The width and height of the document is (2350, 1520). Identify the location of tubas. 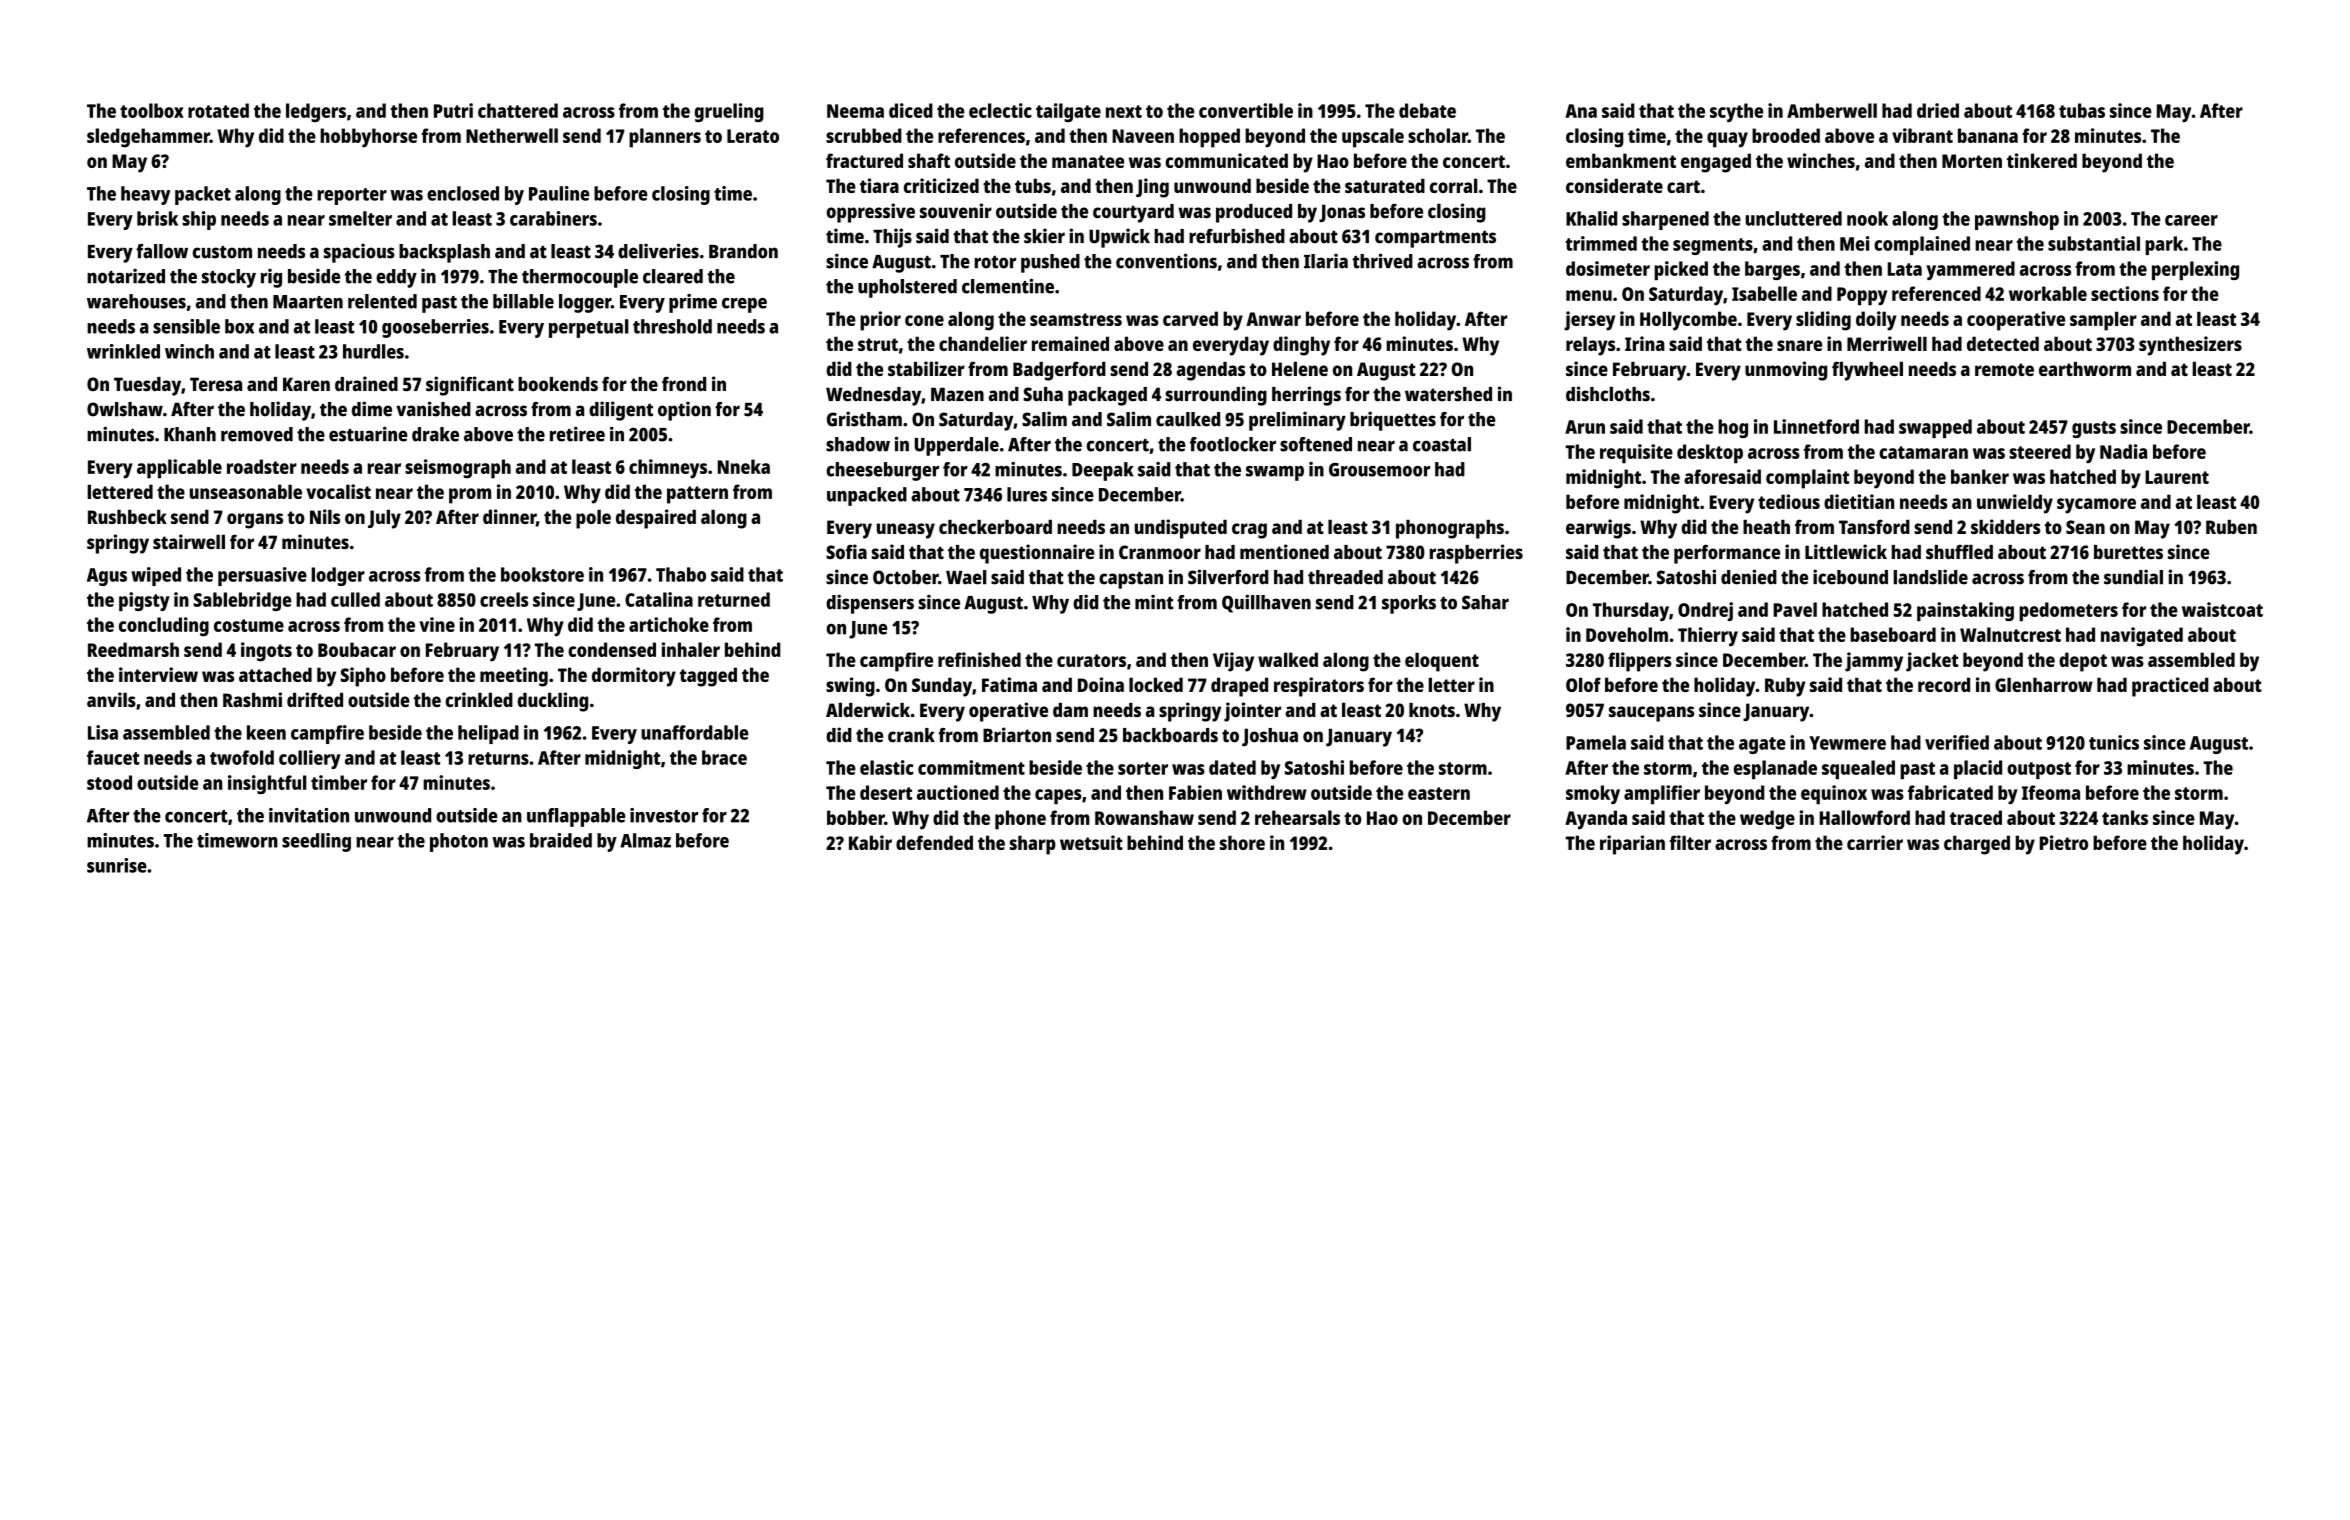
(2082, 110).
